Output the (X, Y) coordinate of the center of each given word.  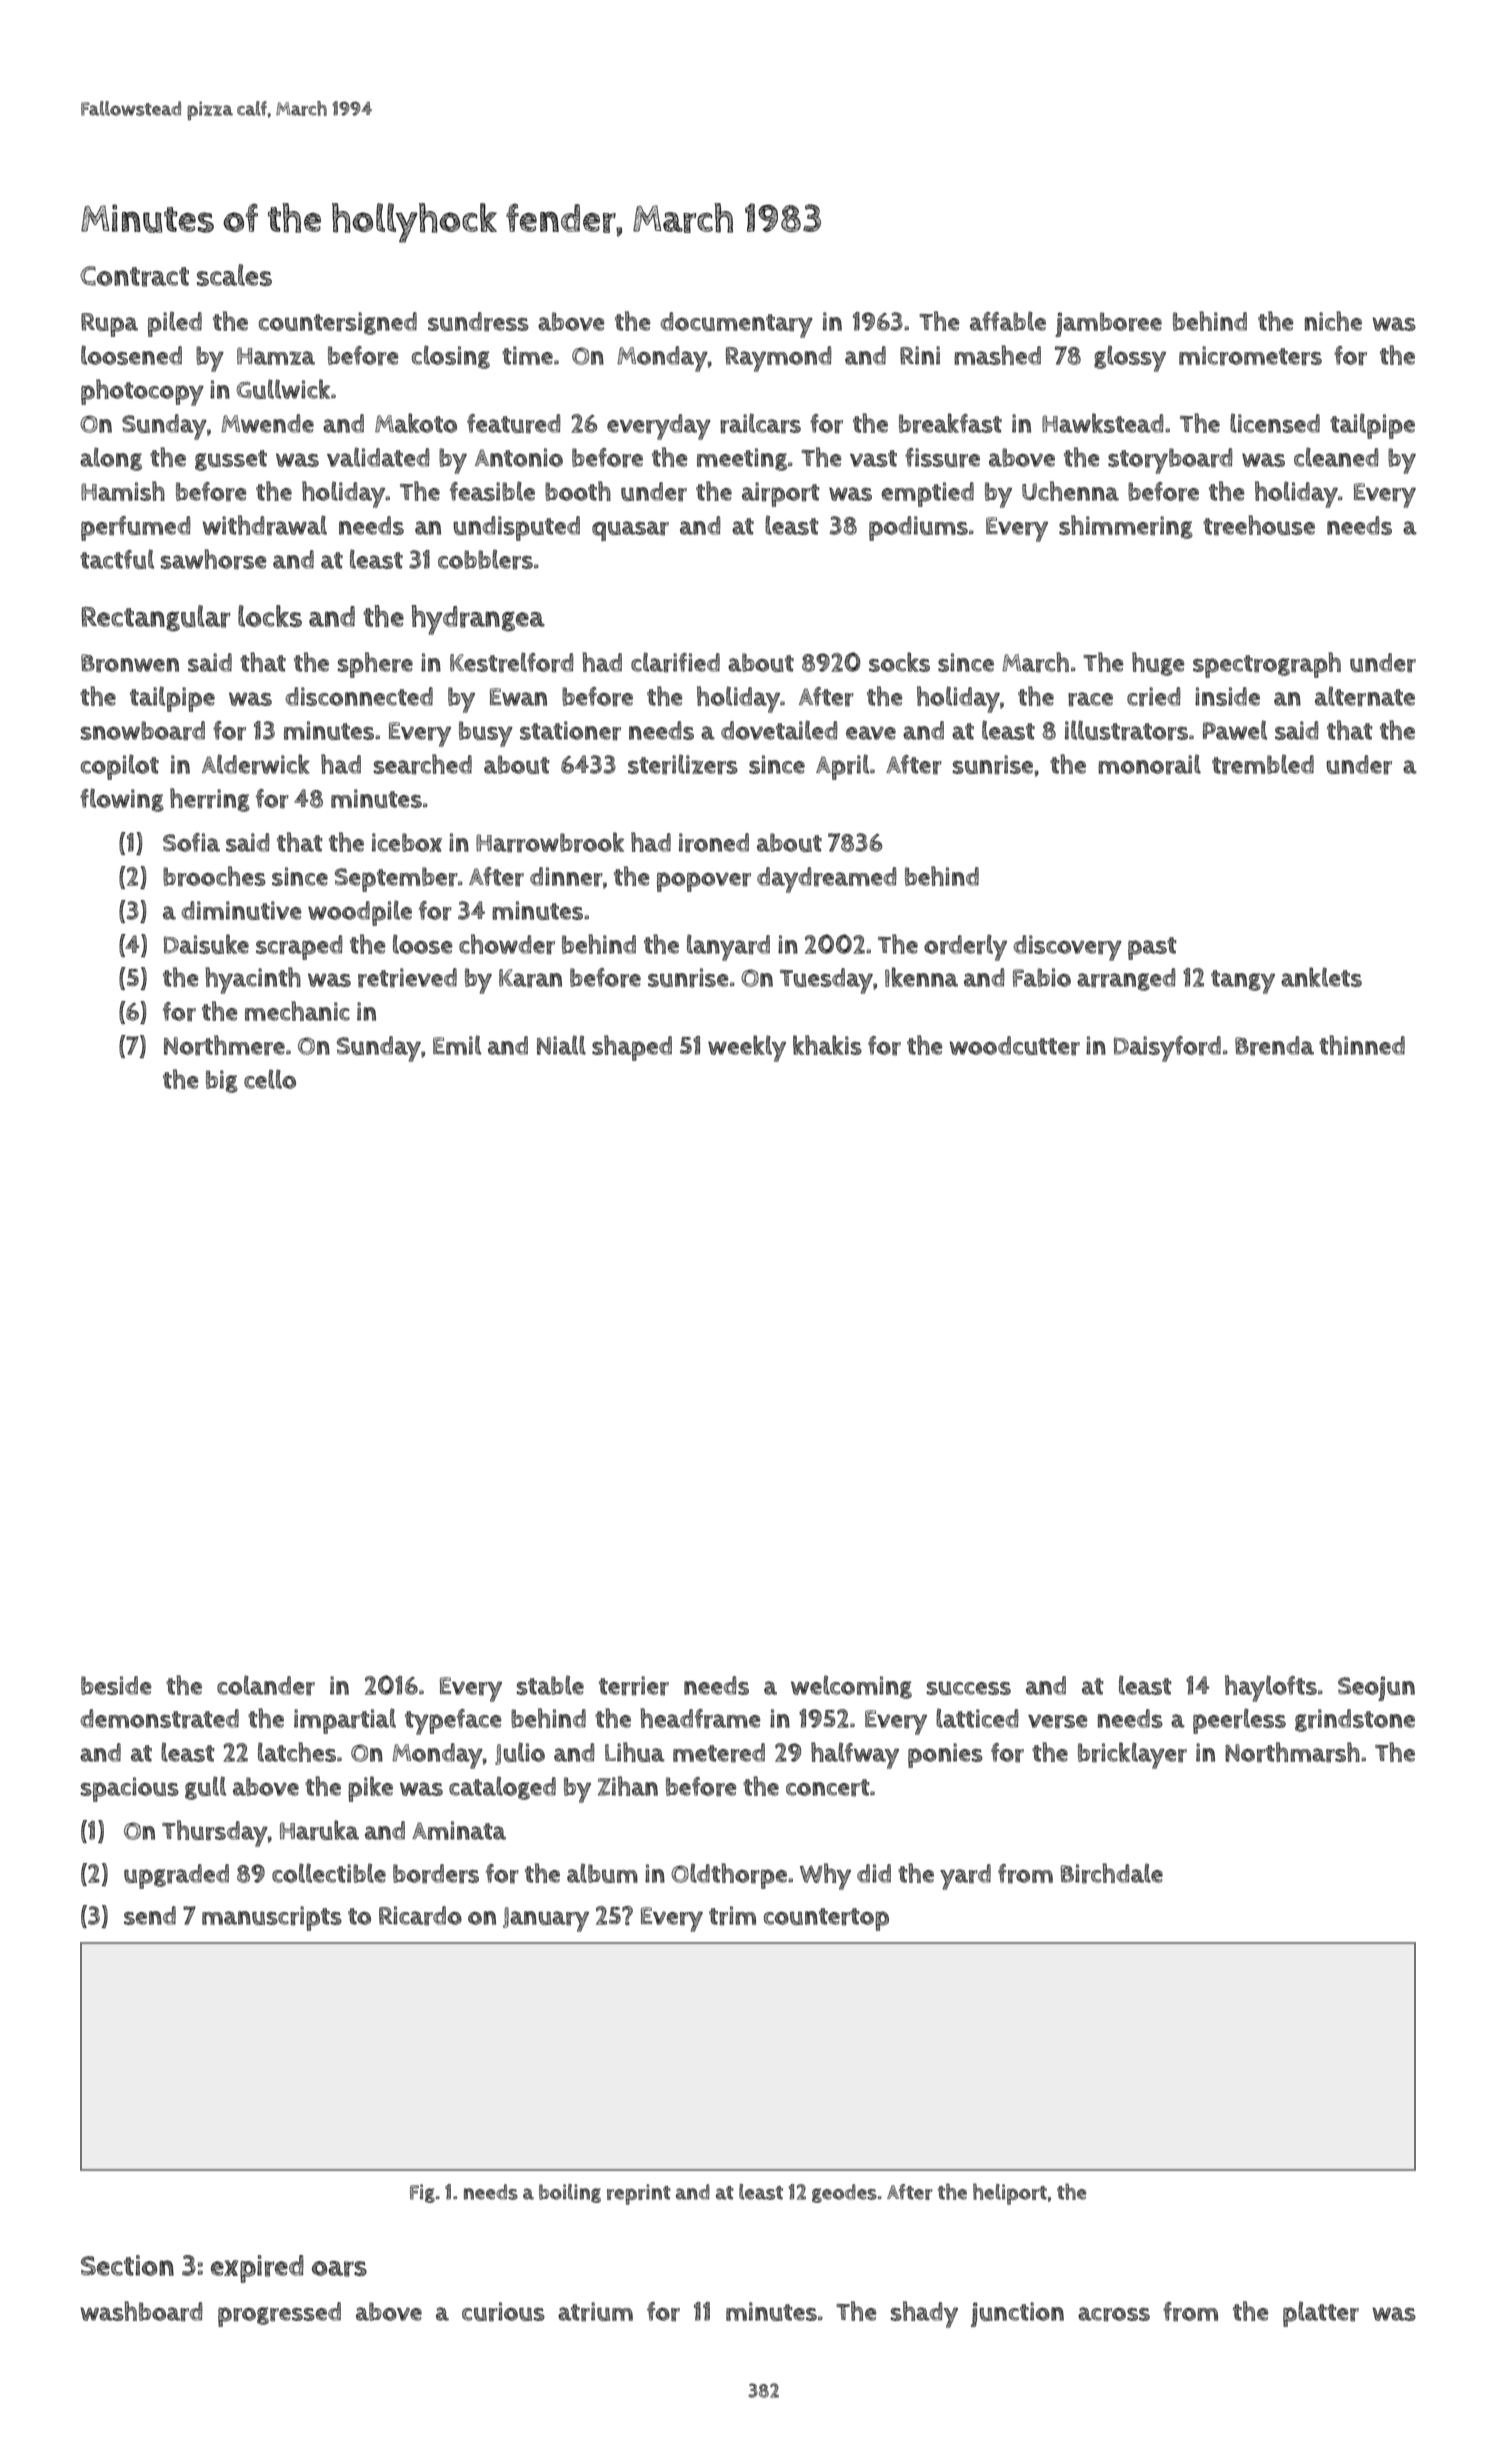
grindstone (1355, 1720)
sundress (478, 322)
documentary (736, 325)
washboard (142, 2311)
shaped (632, 1048)
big (222, 1081)
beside (116, 1685)
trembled (1263, 764)
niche (1333, 321)
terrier (634, 1686)
